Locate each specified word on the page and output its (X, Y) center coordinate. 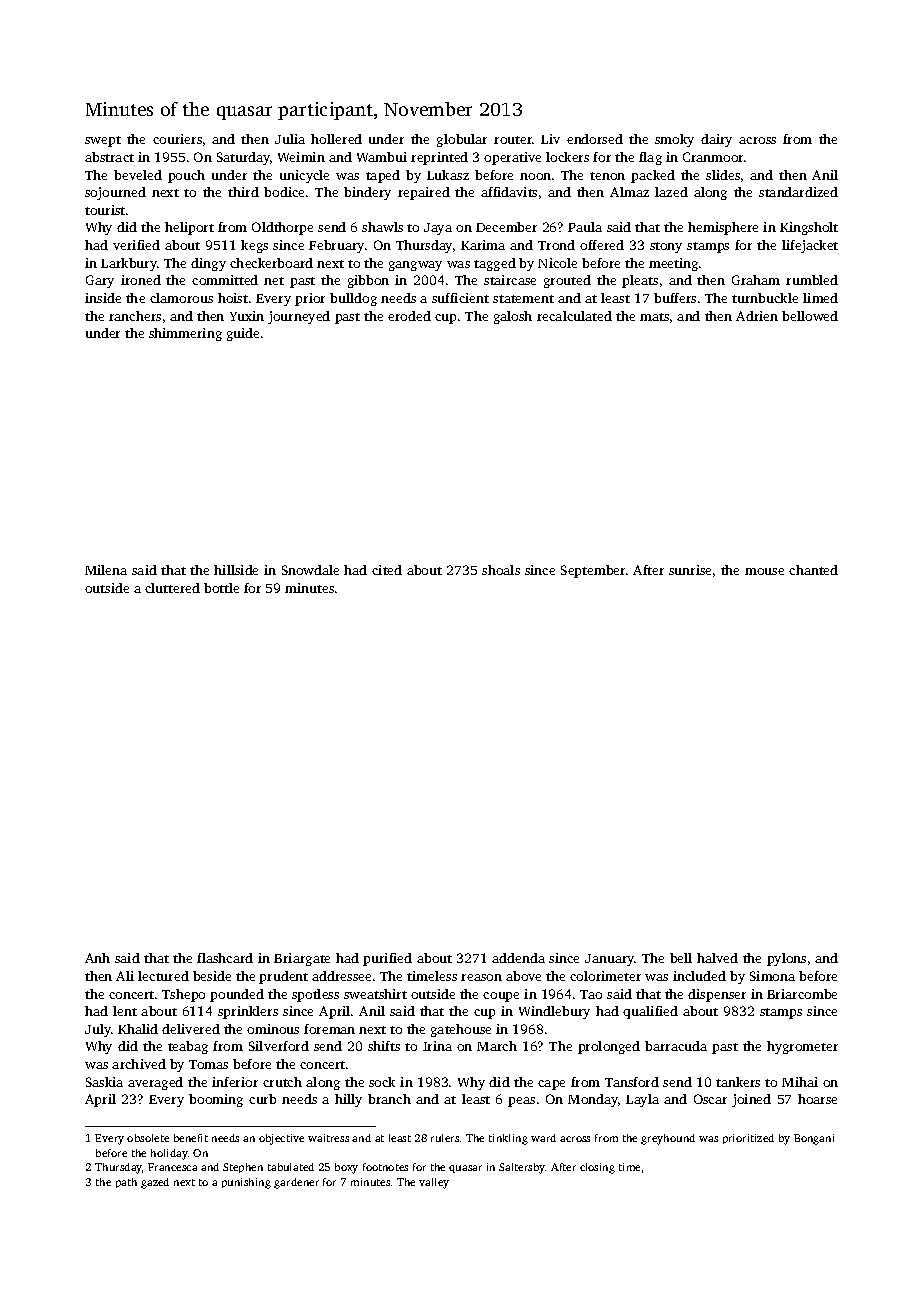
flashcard (225, 958)
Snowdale (310, 570)
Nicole (557, 263)
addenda (518, 958)
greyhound (668, 1139)
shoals (501, 570)
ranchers (135, 316)
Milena (106, 570)
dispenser (717, 995)
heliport (189, 228)
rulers (445, 1138)
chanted (813, 570)
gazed (155, 1183)
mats (654, 317)
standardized (798, 192)
